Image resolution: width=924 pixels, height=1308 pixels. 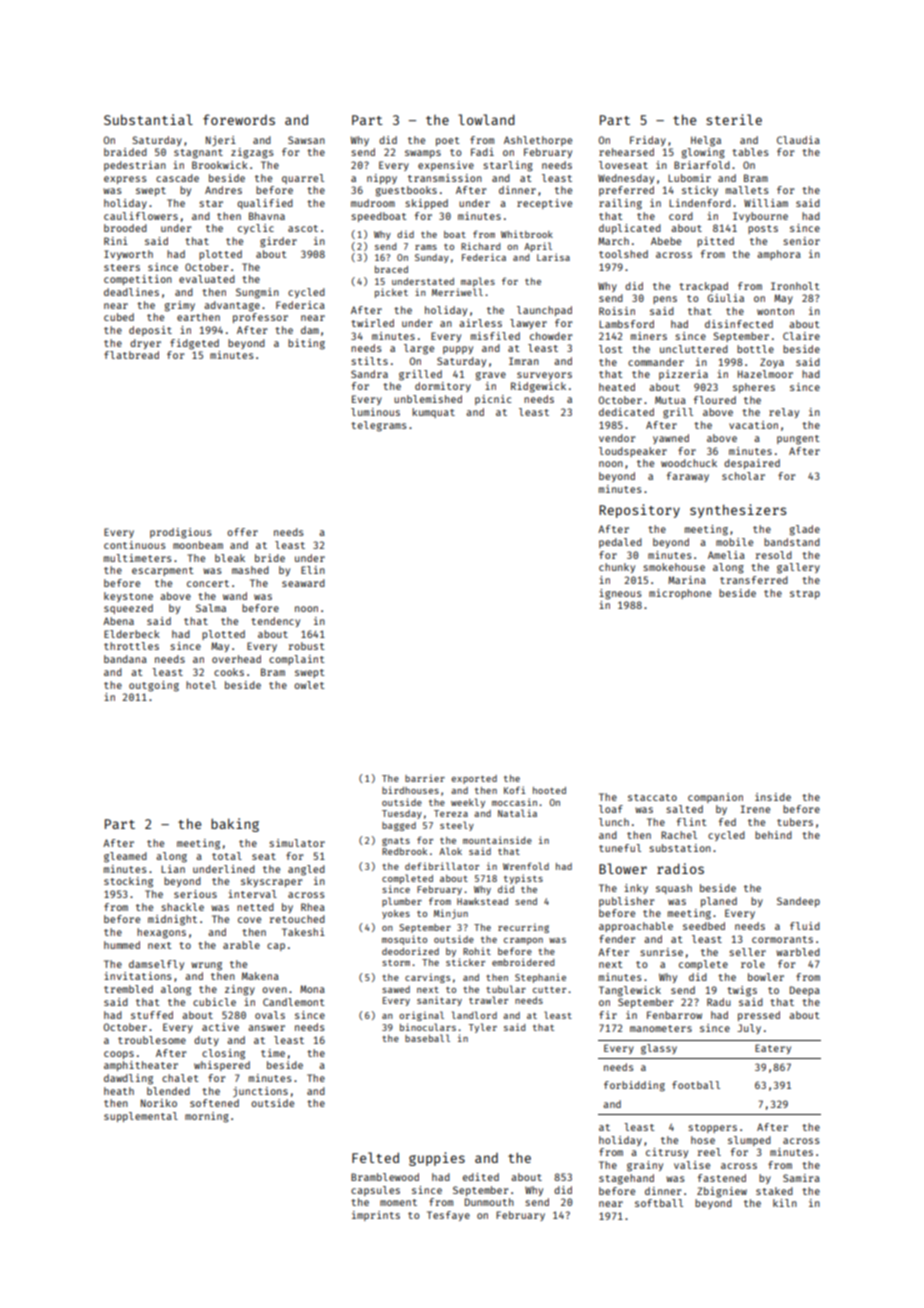 I want to click on forewords, so click(x=239, y=119).
